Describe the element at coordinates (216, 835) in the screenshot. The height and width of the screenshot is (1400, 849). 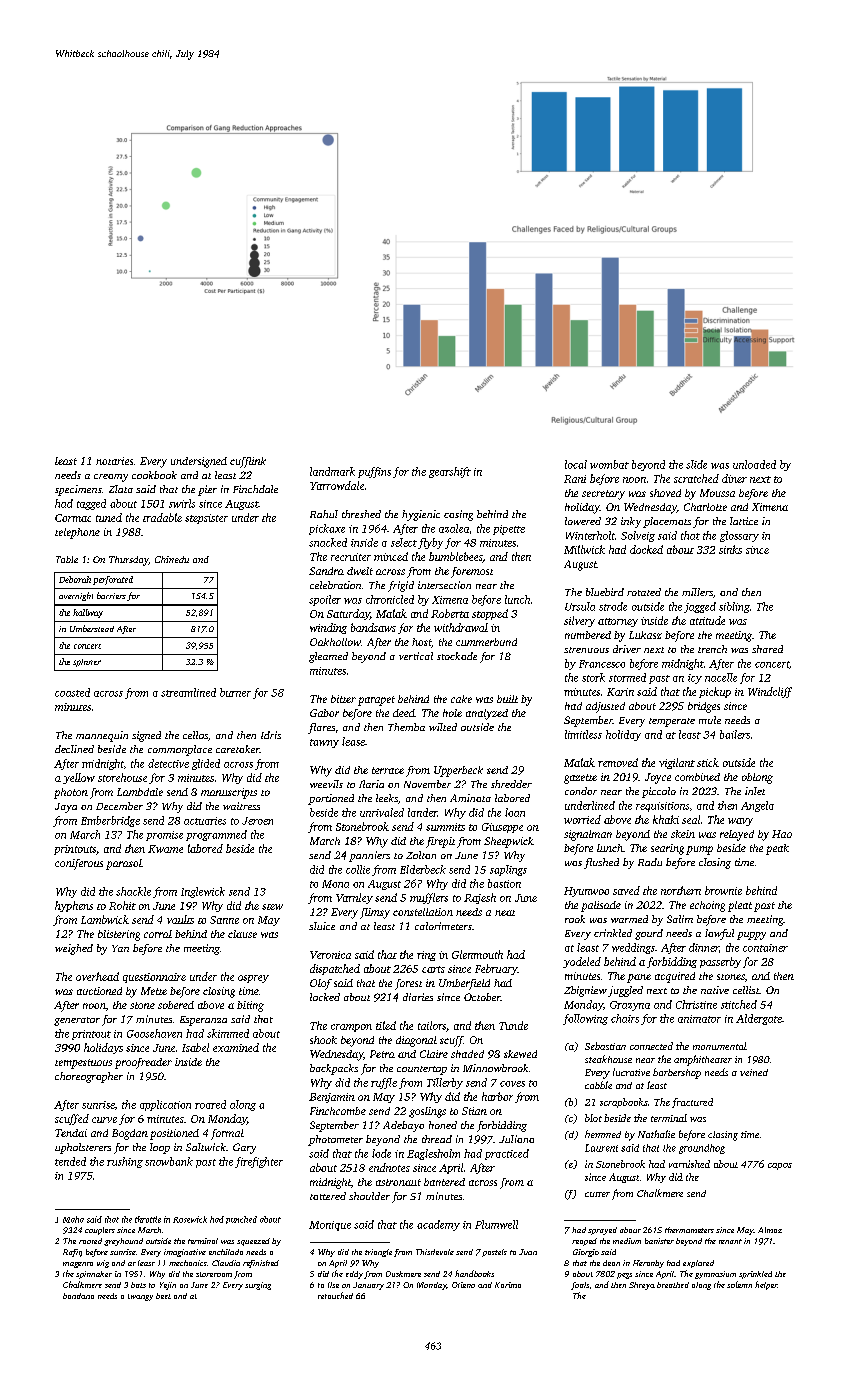
I see `programmed` at that location.
